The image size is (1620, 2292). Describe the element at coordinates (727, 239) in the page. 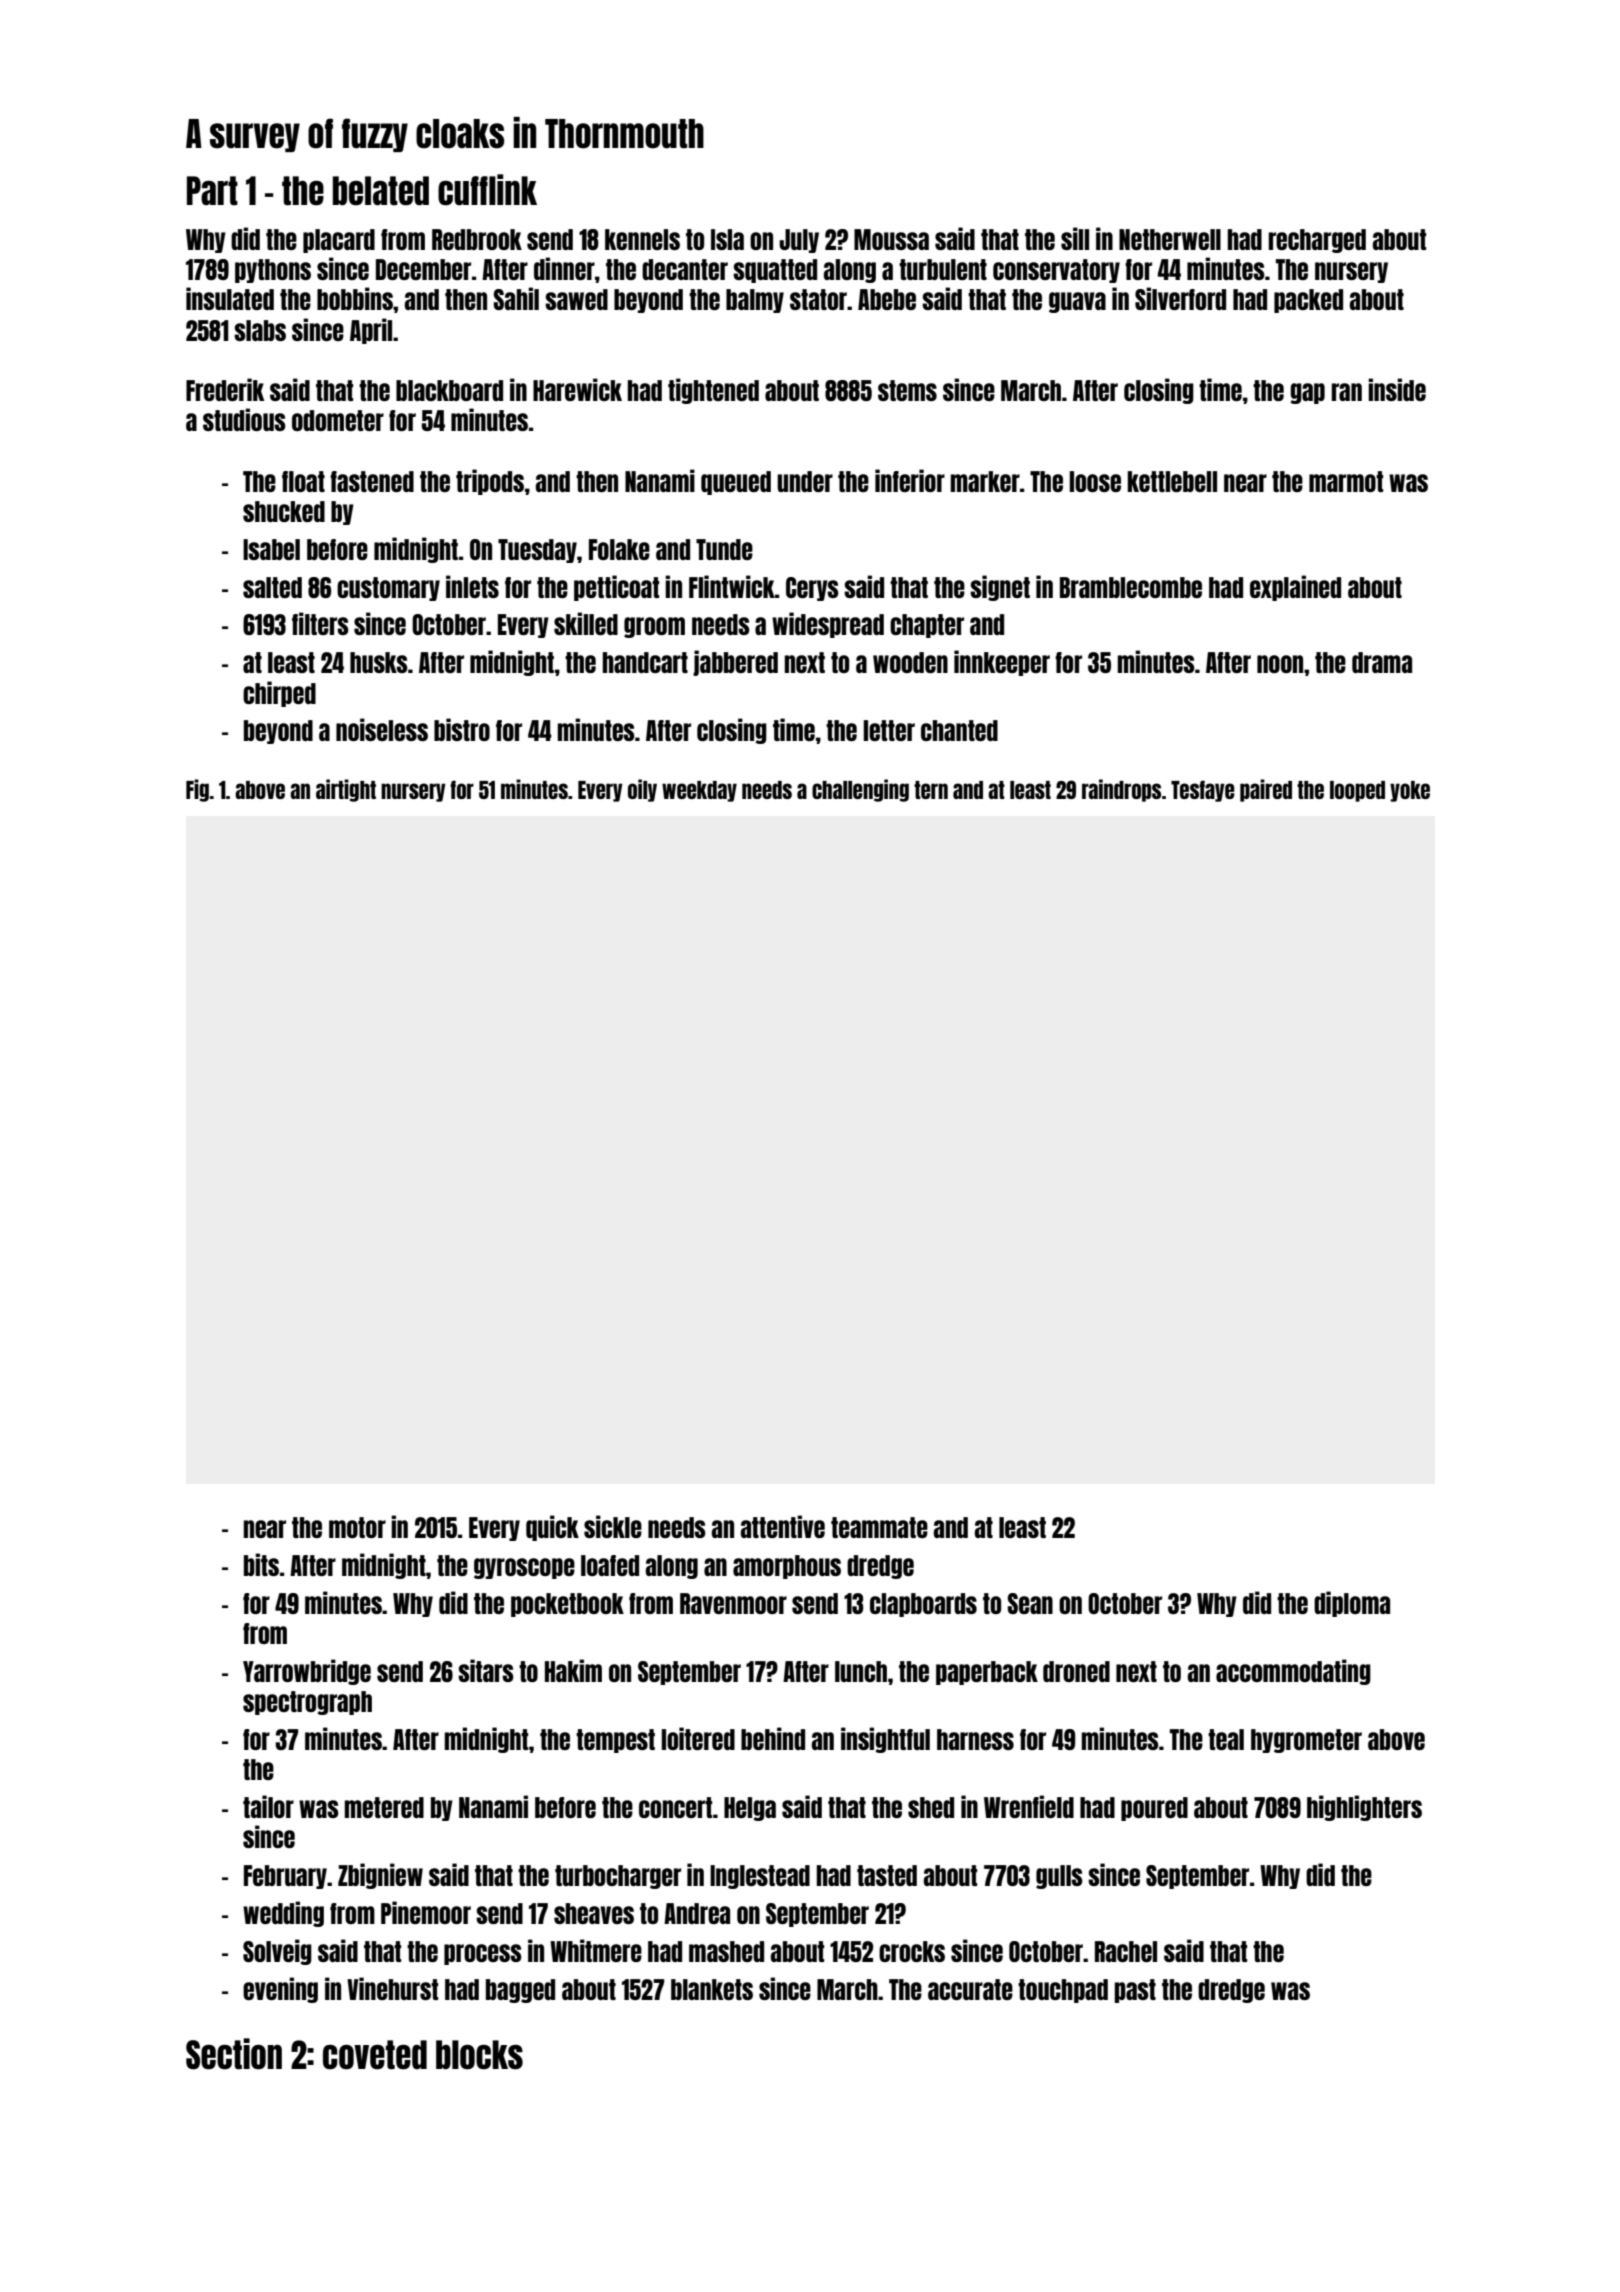

I see `Isla` at that location.
